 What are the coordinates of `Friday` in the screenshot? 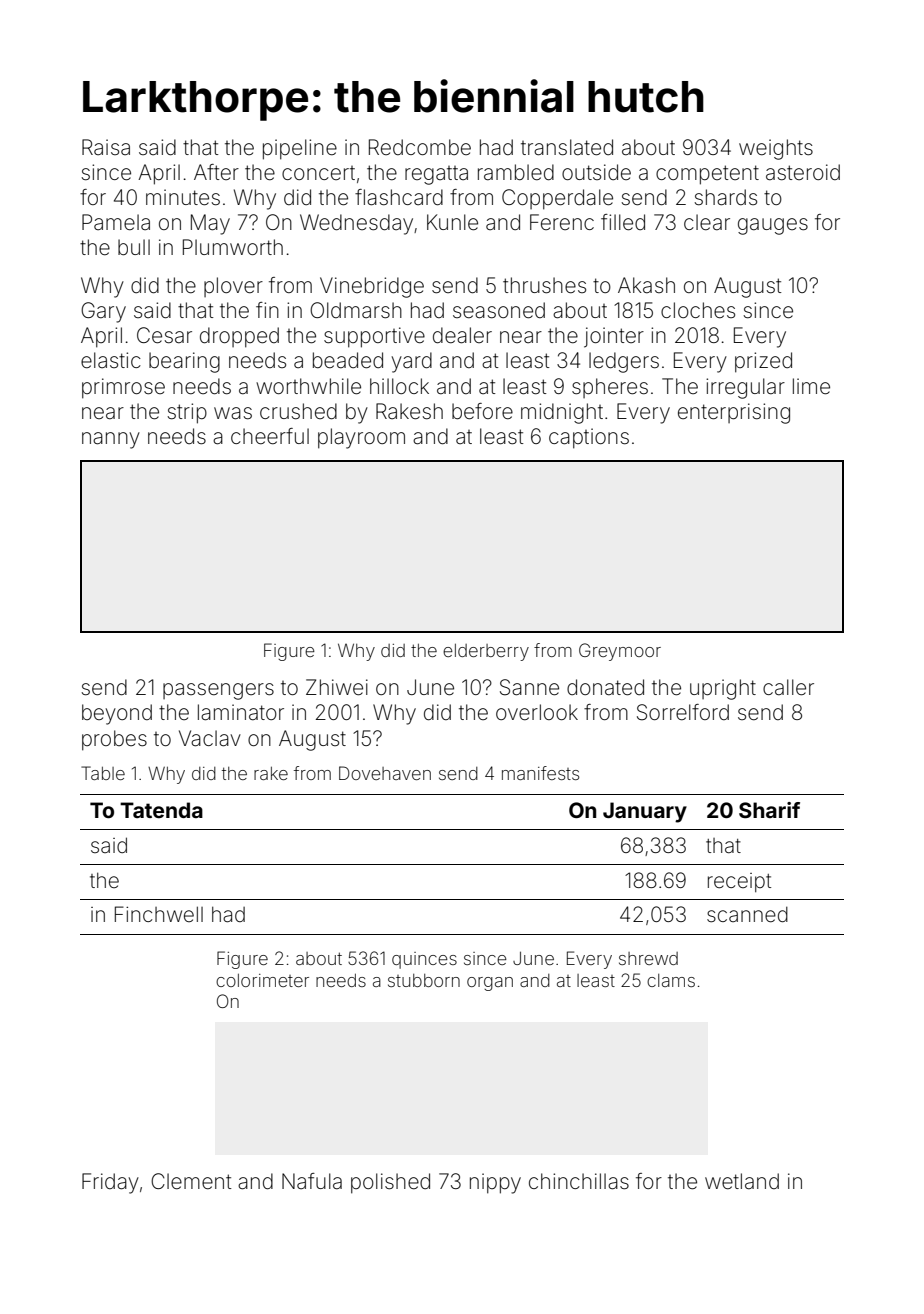 It's located at (110, 1183).
